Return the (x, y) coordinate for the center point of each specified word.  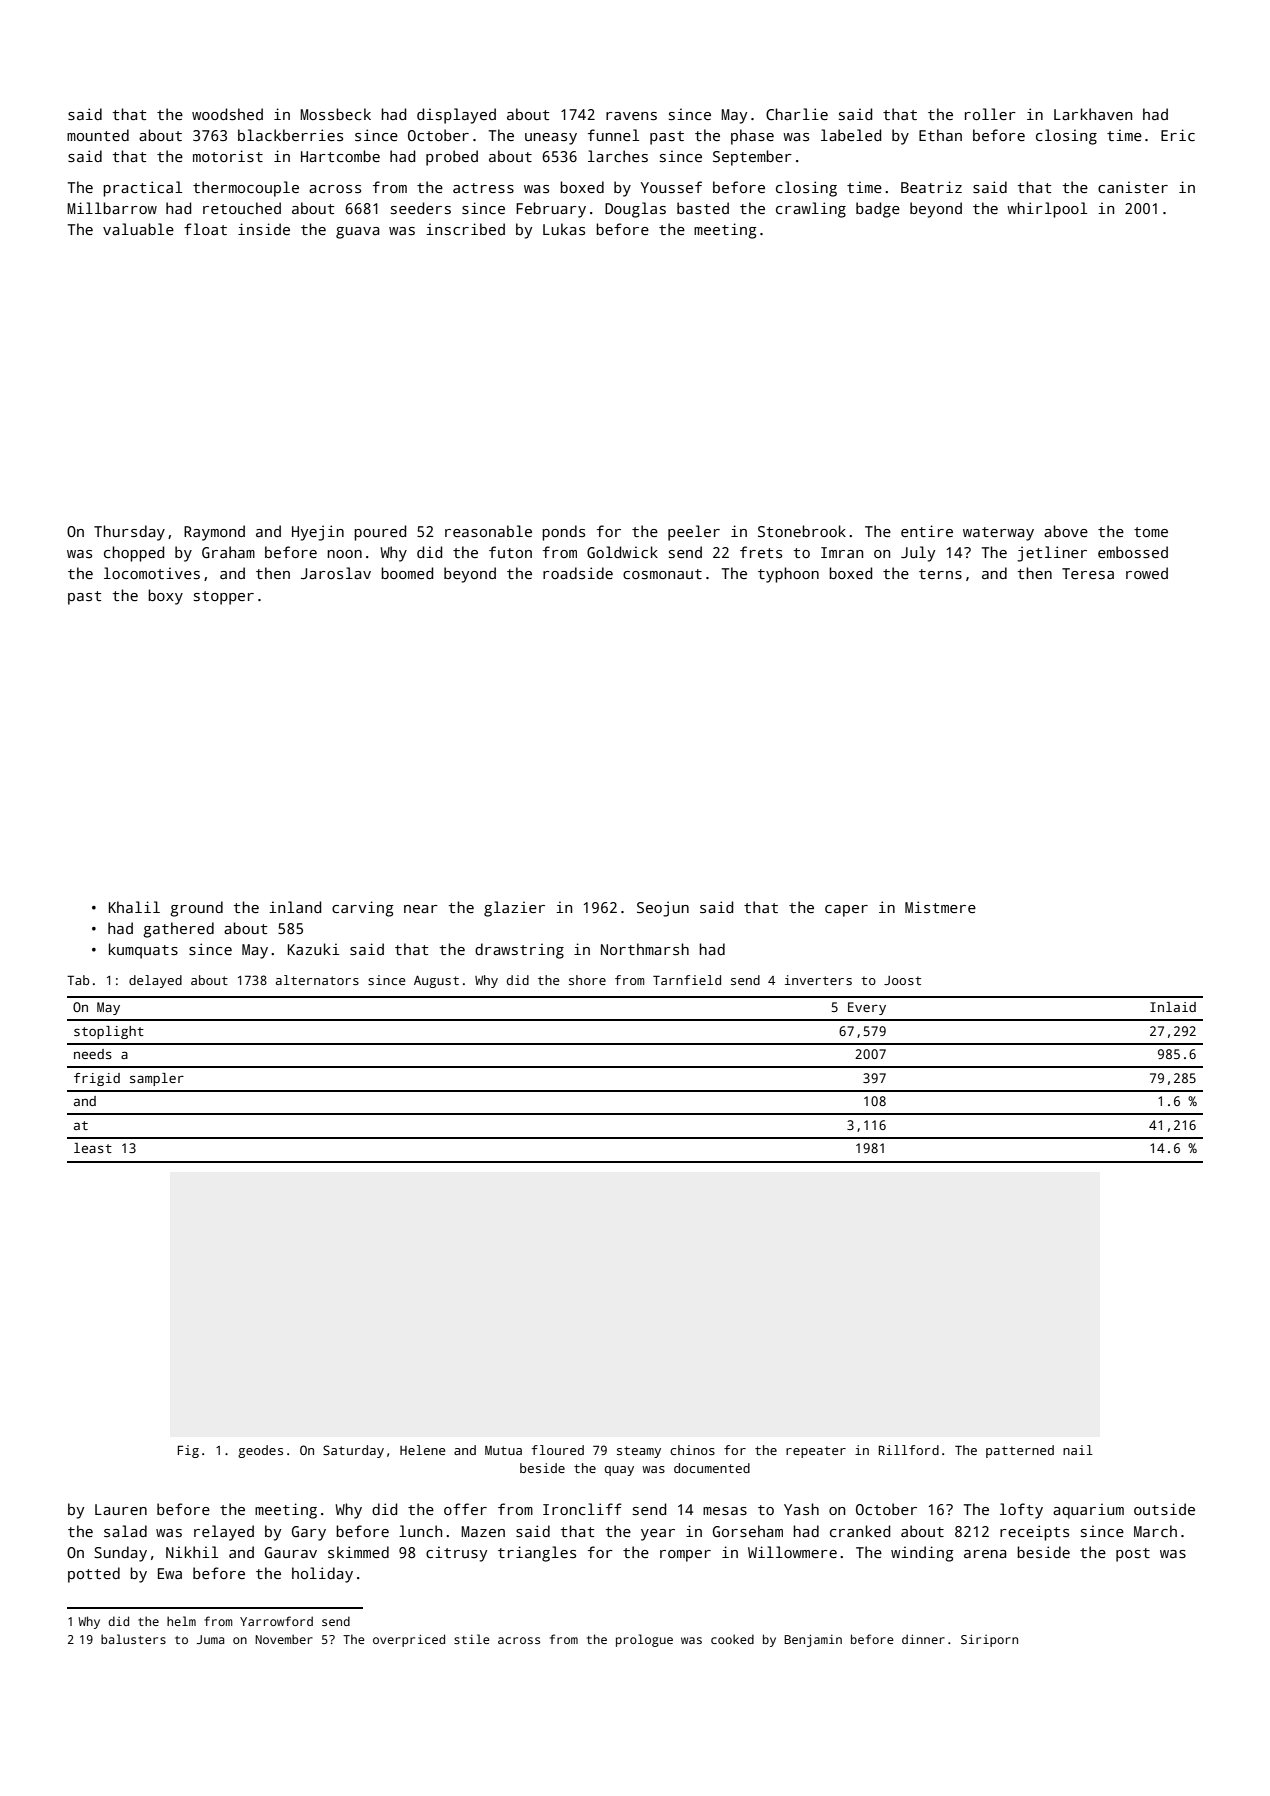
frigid (97, 1079)
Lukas (564, 229)
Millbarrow (112, 208)
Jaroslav (336, 573)
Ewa (170, 1573)
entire (927, 531)
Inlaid (1173, 1007)
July (918, 554)
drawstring (519, 951)
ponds (563, 533)
